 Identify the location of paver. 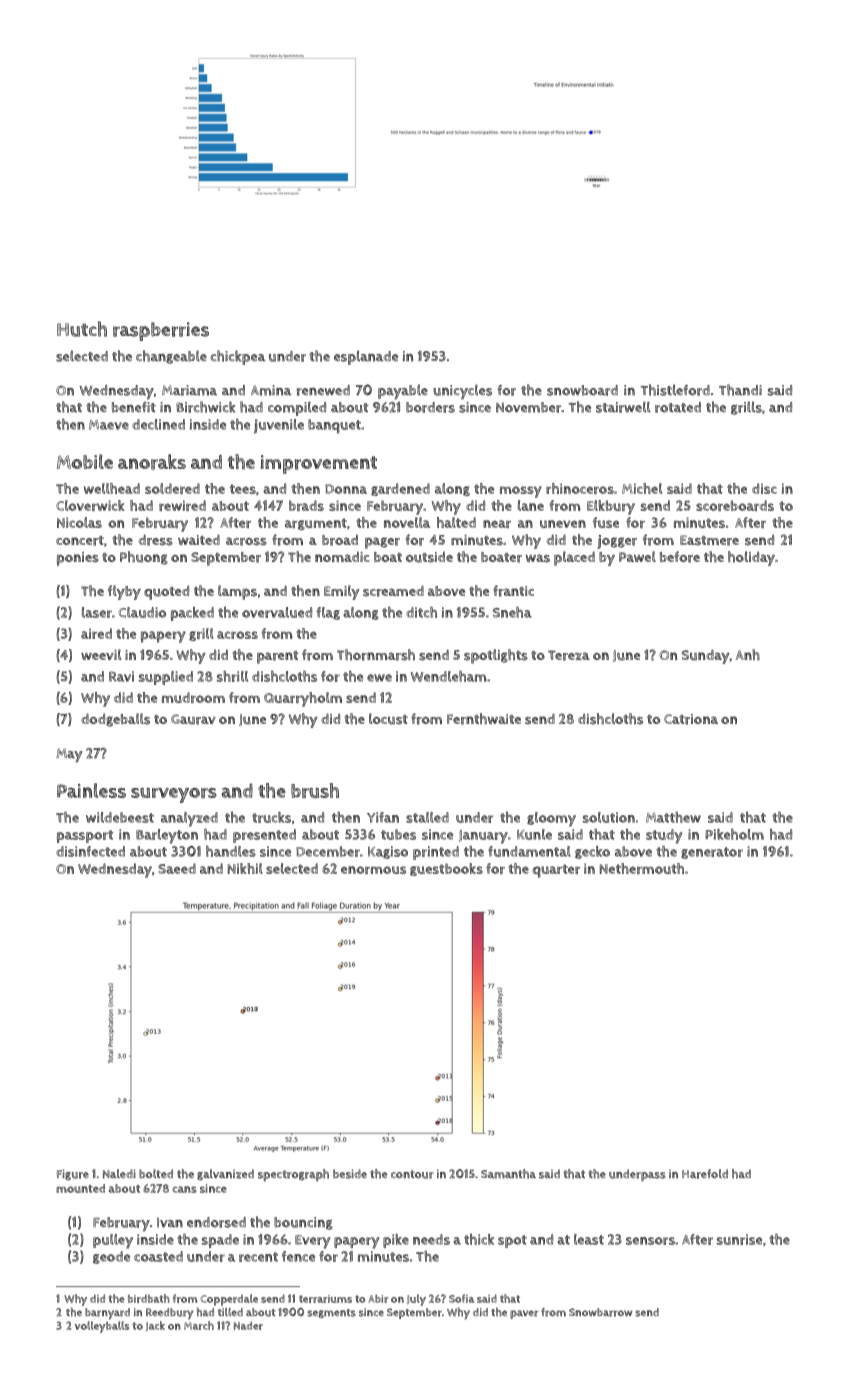
(524, 1314).
